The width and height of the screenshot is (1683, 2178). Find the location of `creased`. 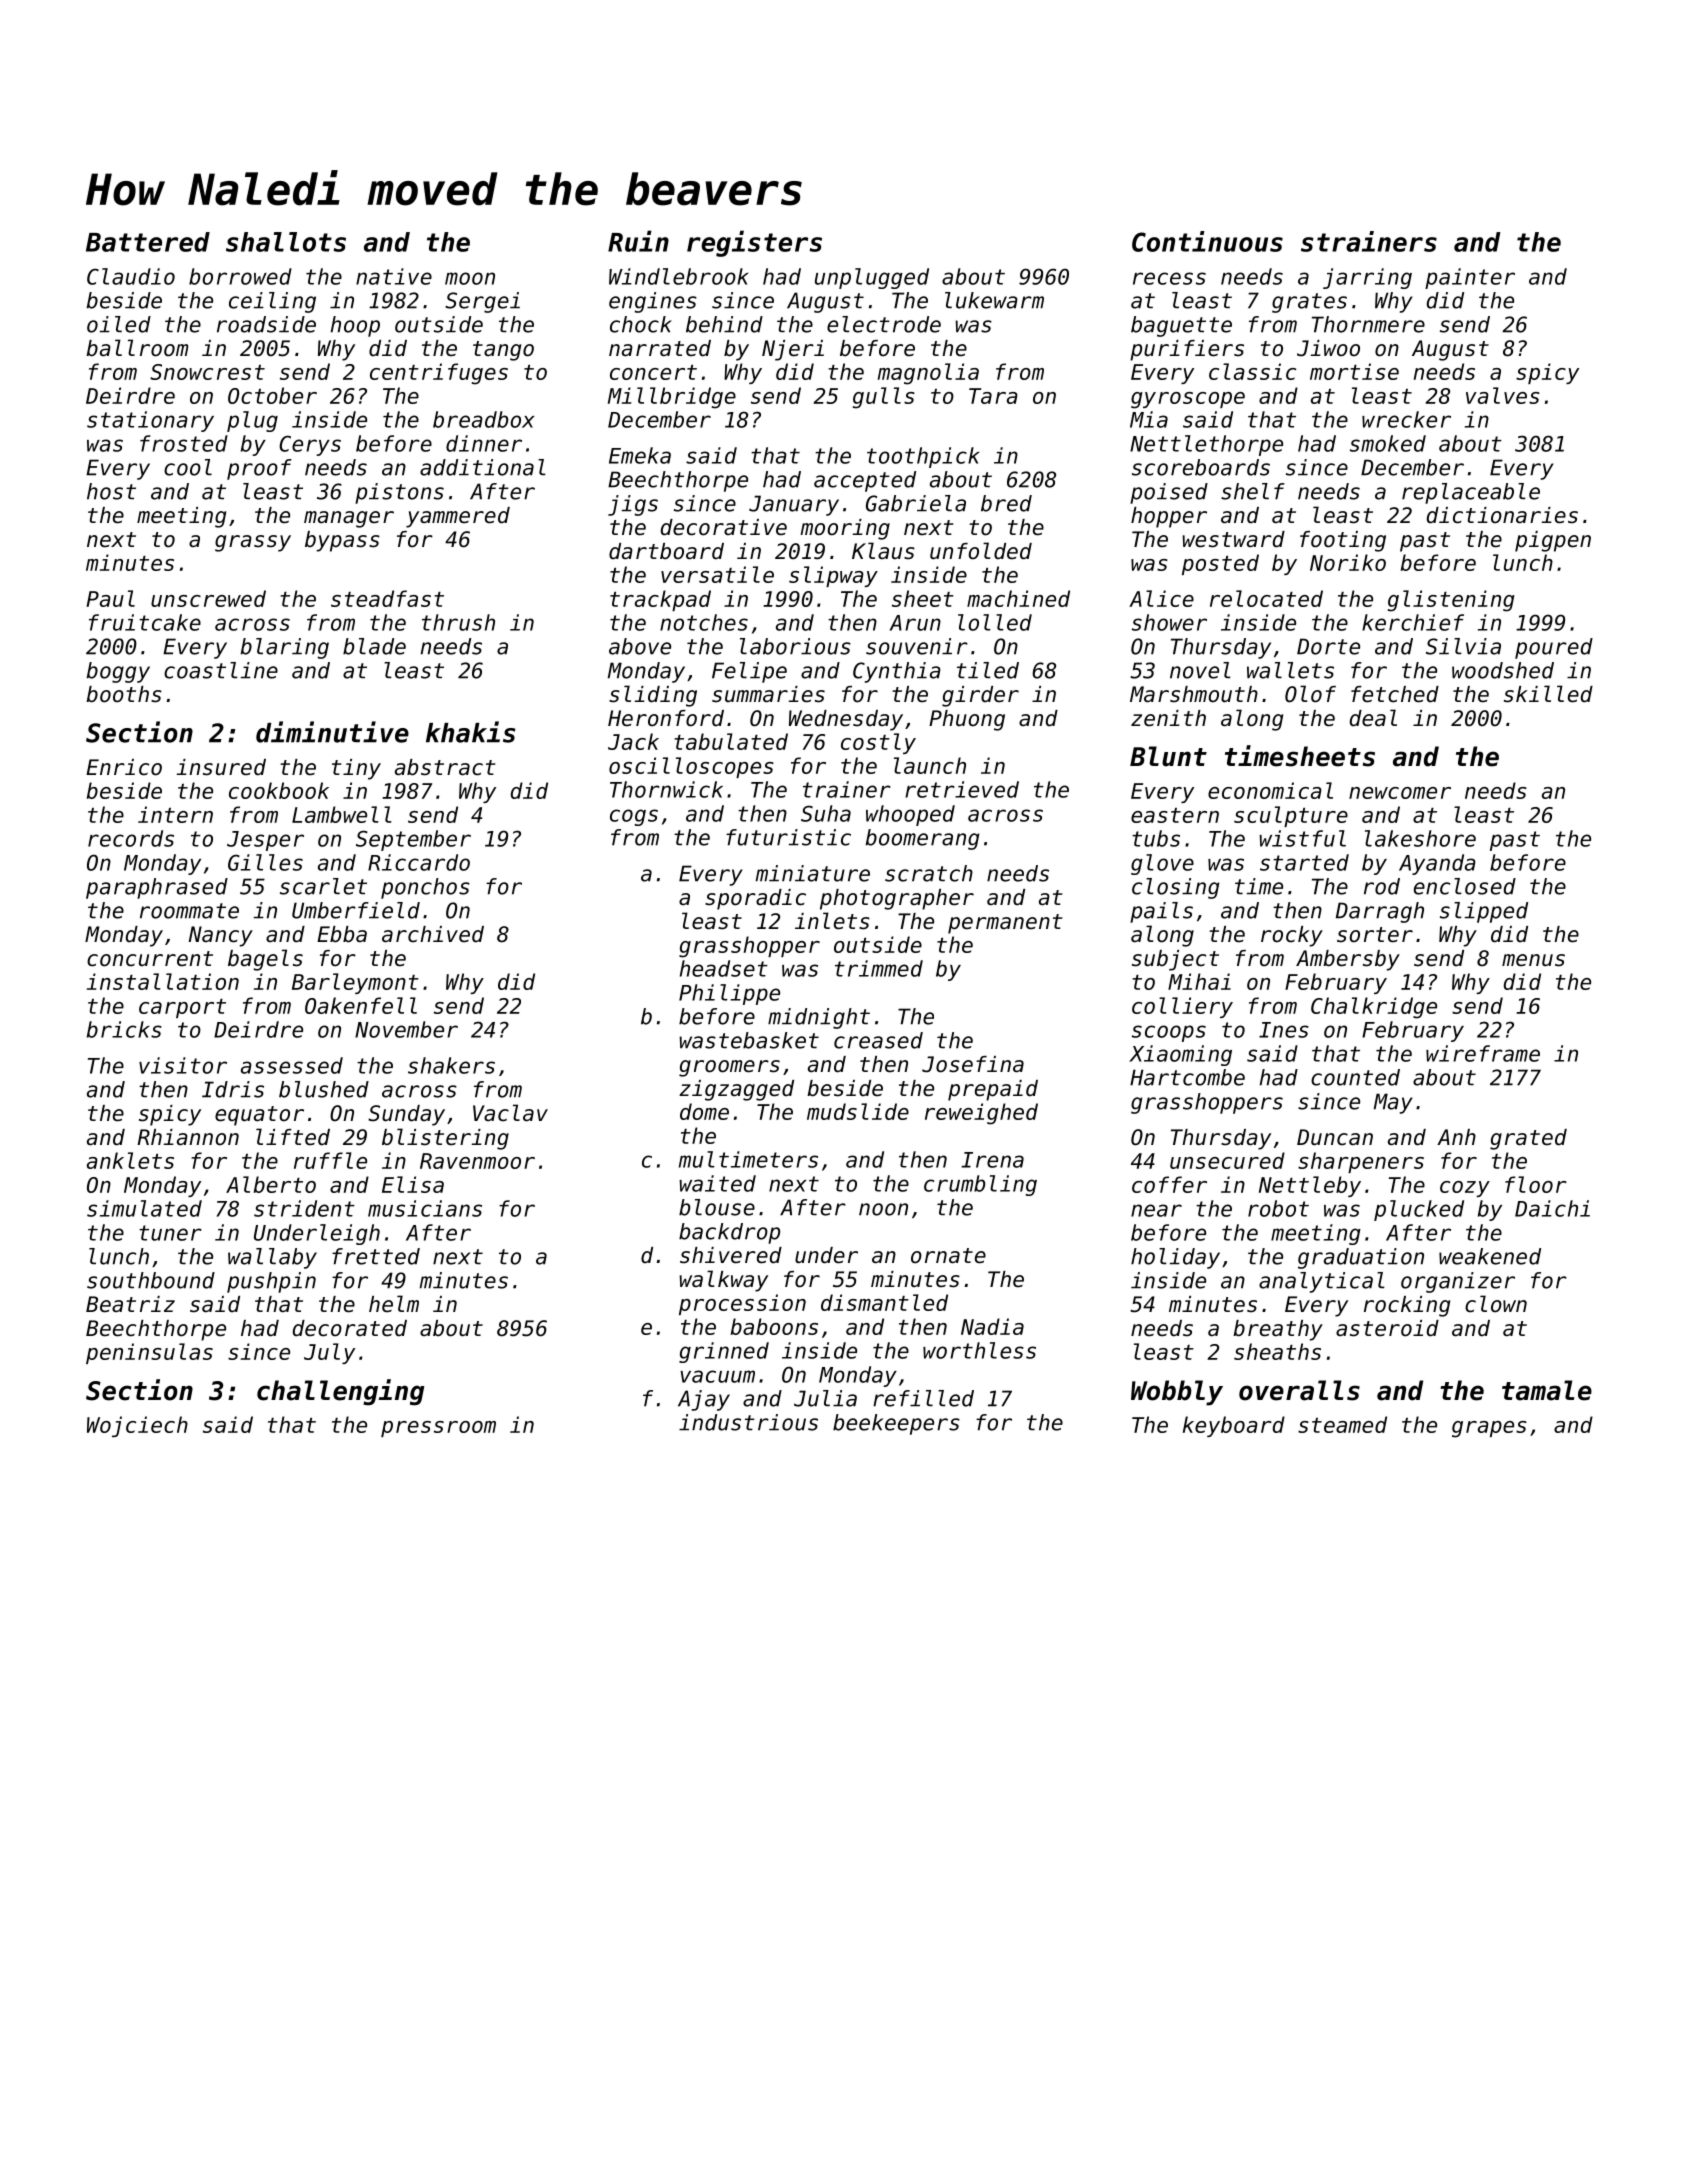

creased is located at coordinates (878, 1040).
